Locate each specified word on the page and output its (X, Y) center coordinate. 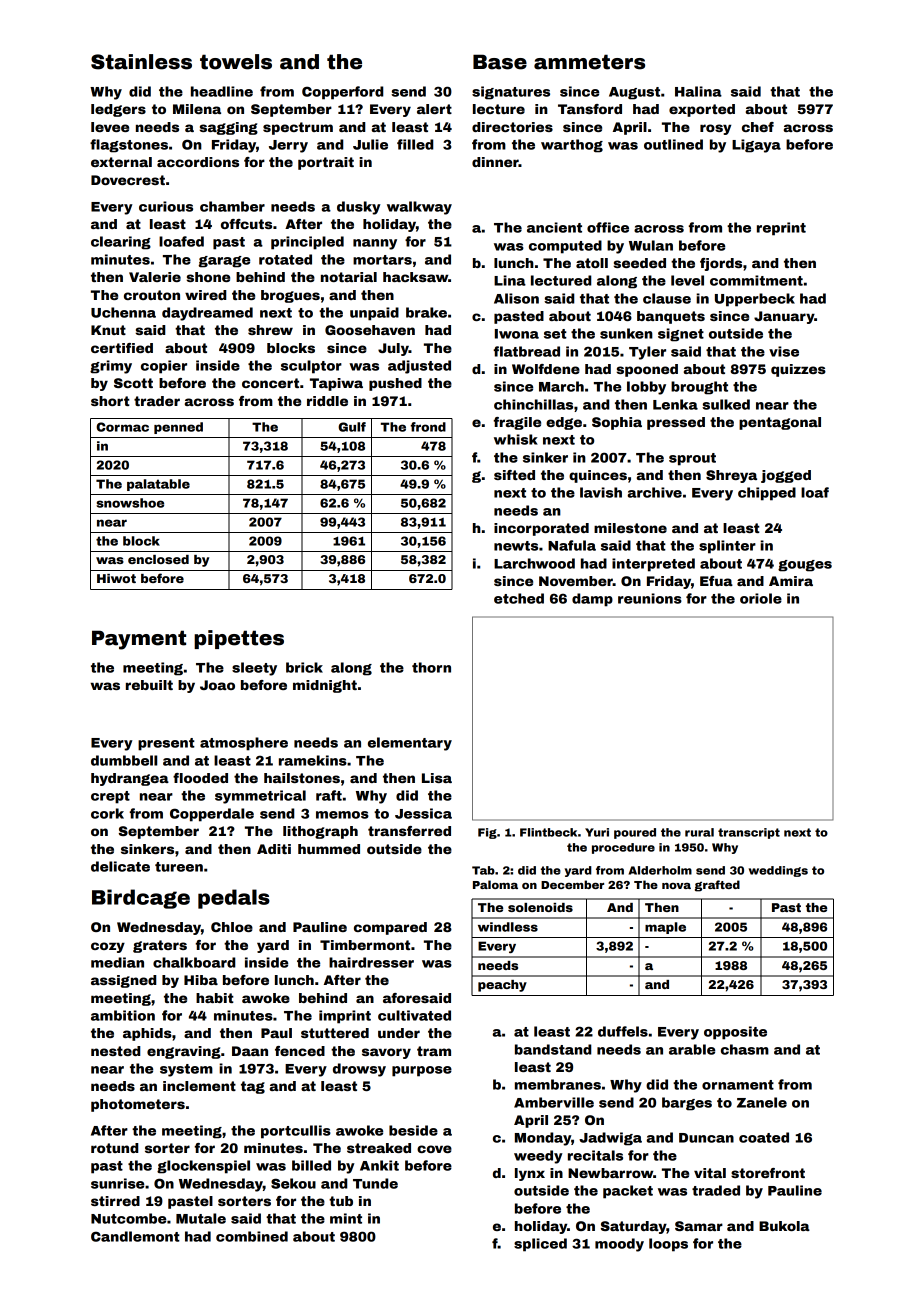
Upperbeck (755, 300)
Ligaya (756, 146)
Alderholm (660, 870)
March (561, 386)
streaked (379, 1148)
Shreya (731, 476)
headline (222, 91)
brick (304, 667)
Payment (139, 640)
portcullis (296, 1132)
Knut (108, 330)
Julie (370, 144)
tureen (179, 867)
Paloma (495, 884)
